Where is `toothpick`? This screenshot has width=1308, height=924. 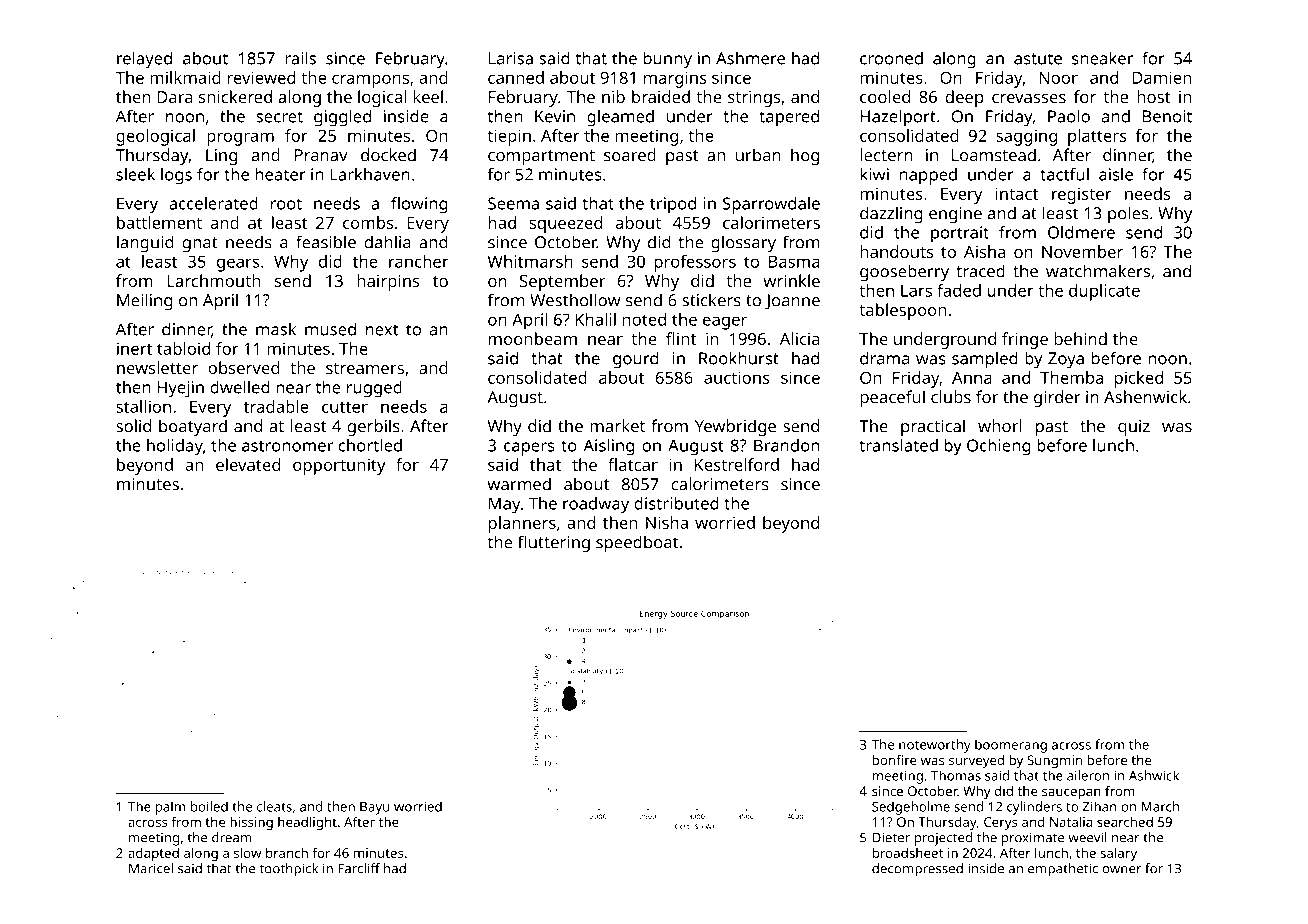
toothpick is located at coordinates (289, 870).
